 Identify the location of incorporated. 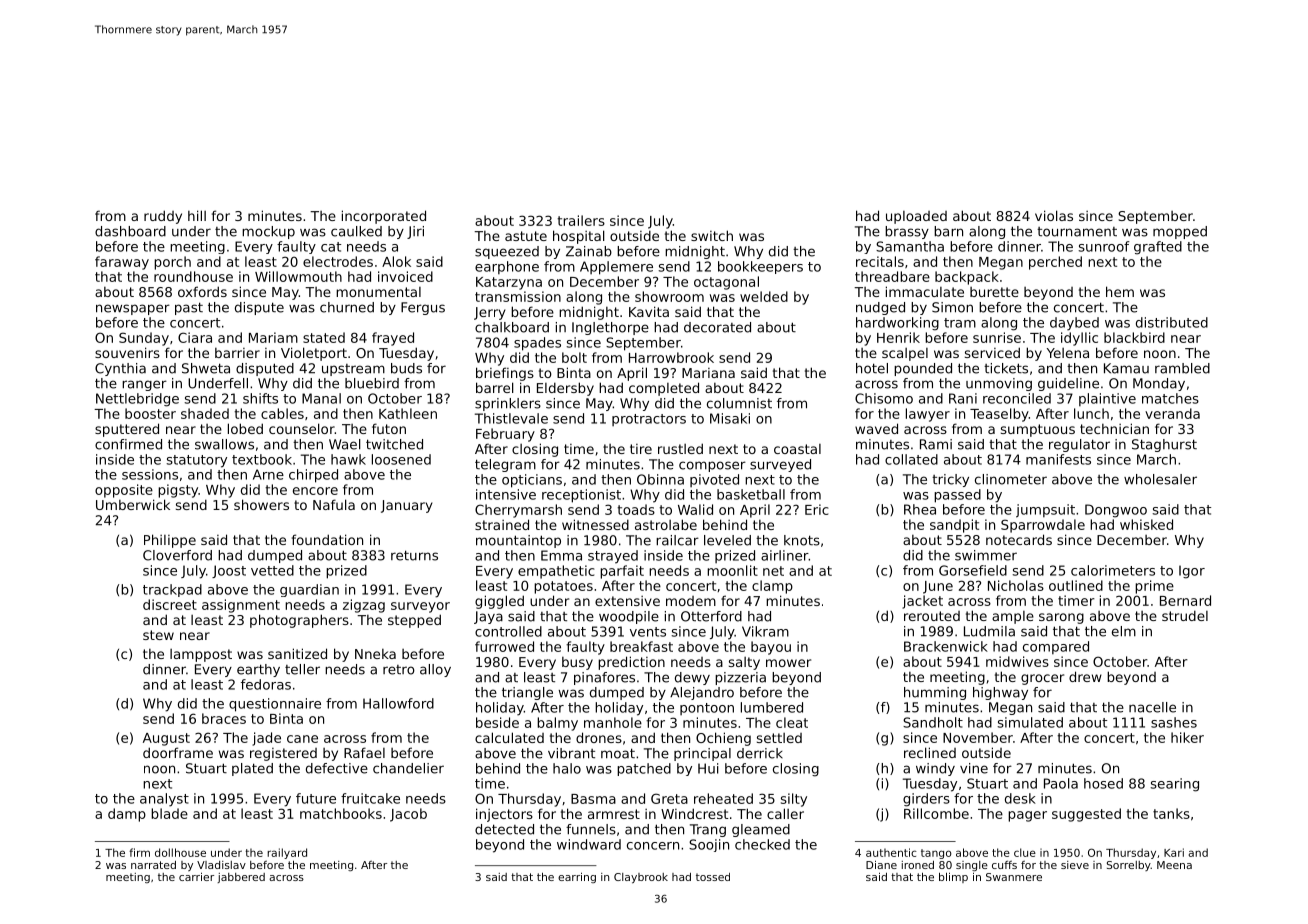
(384, 217).
